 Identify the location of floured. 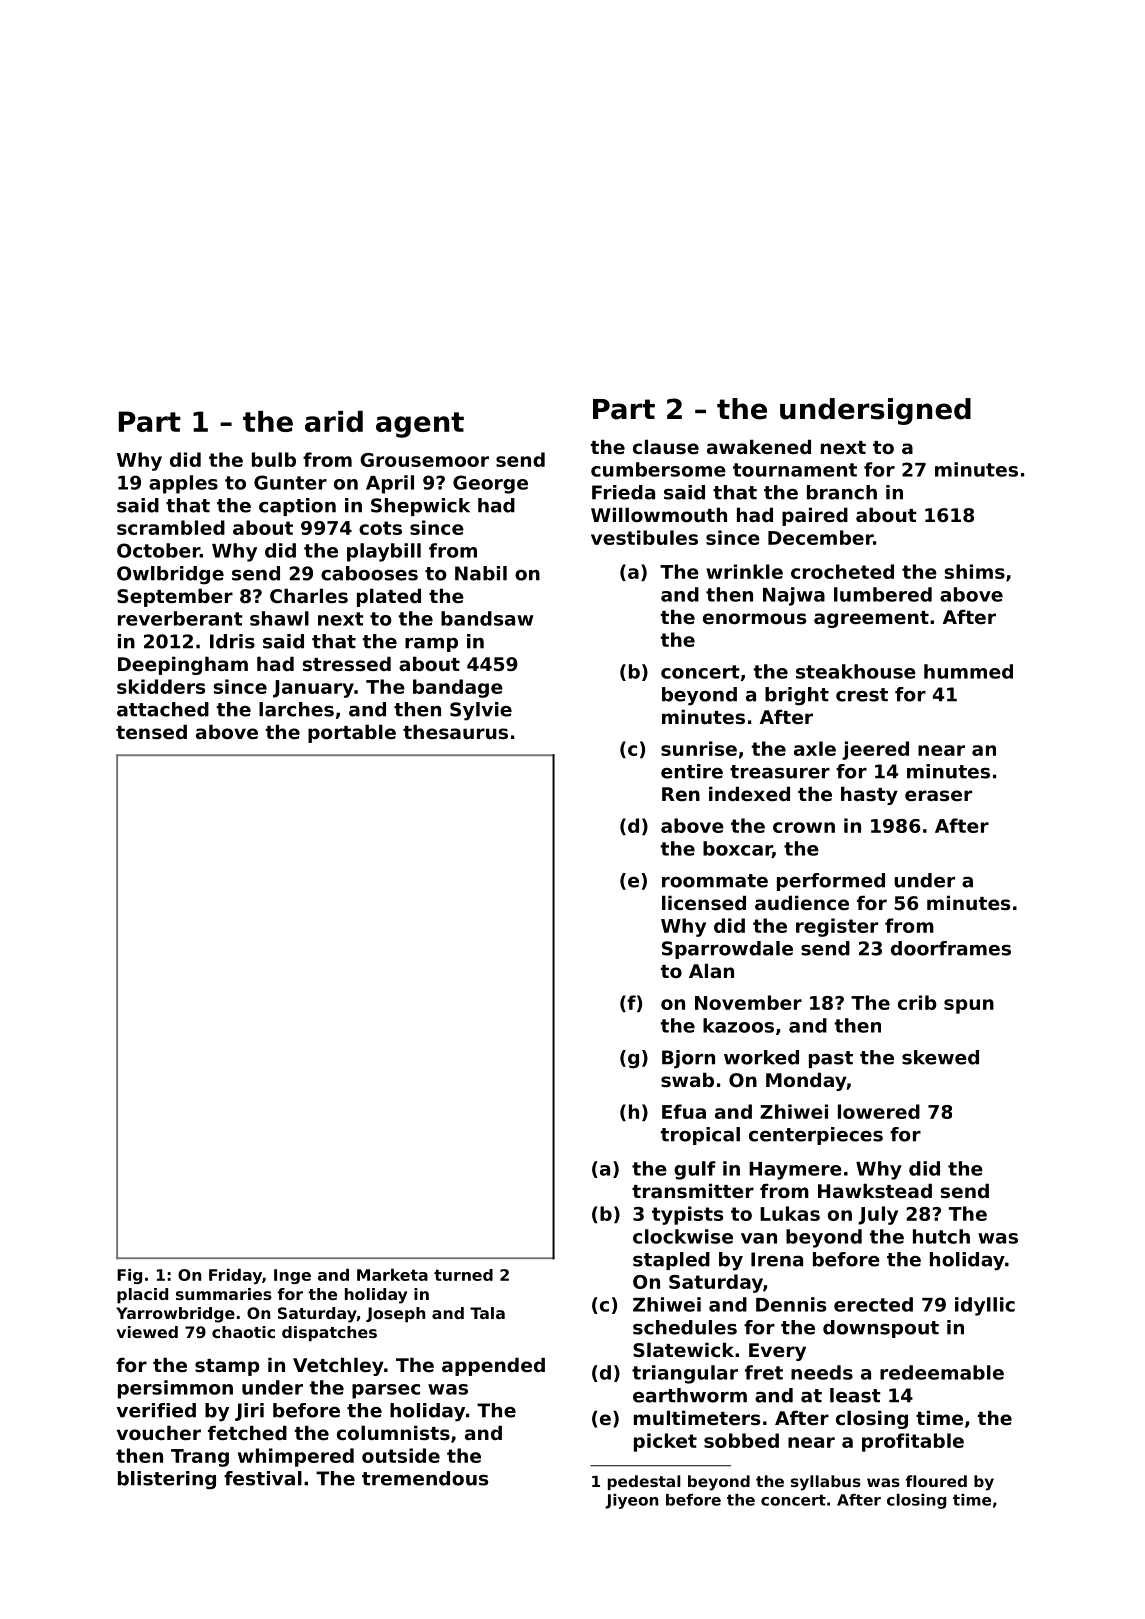
(936, 1481).
